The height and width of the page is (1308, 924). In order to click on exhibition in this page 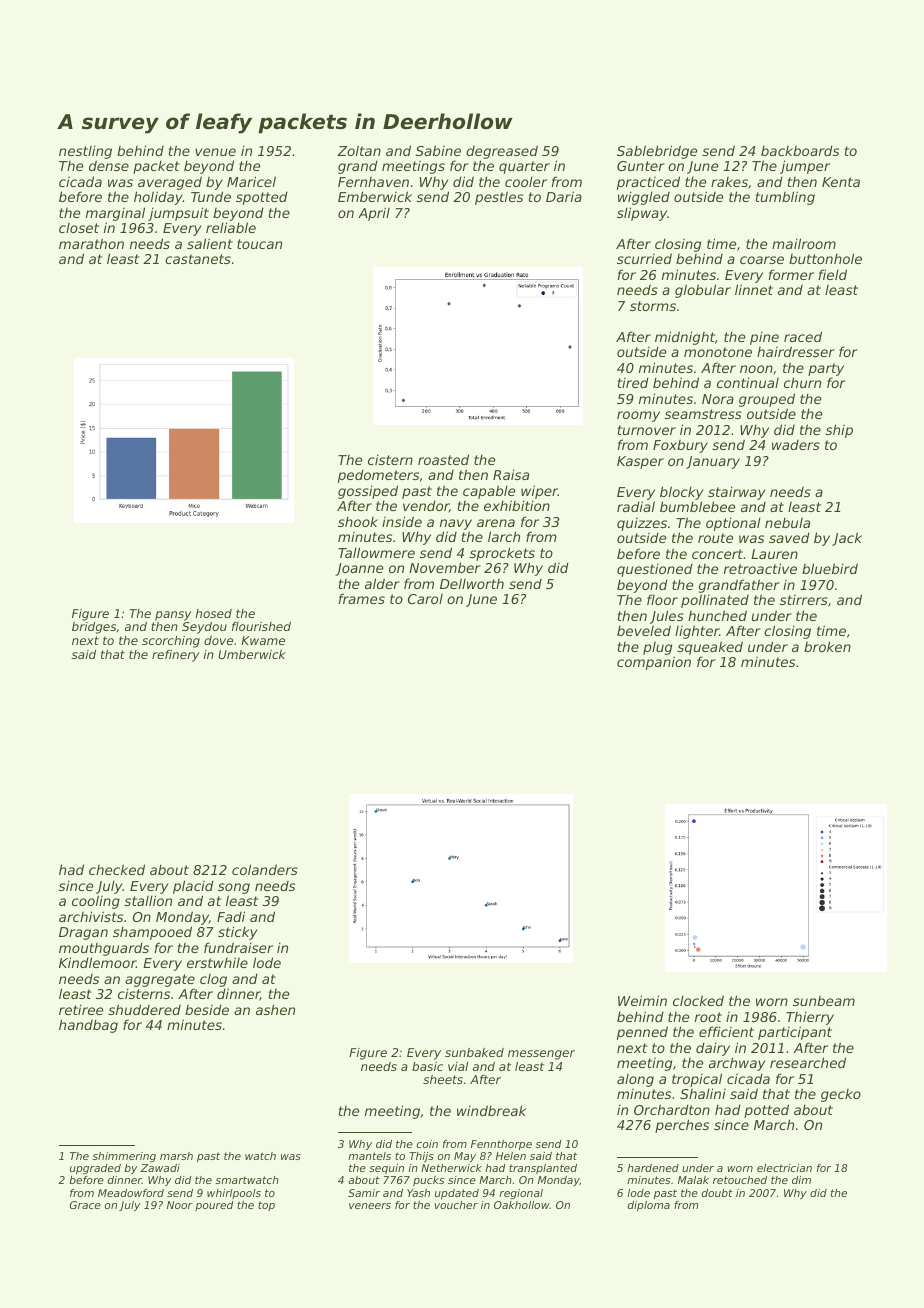, I will do `click(517, 505)`.
